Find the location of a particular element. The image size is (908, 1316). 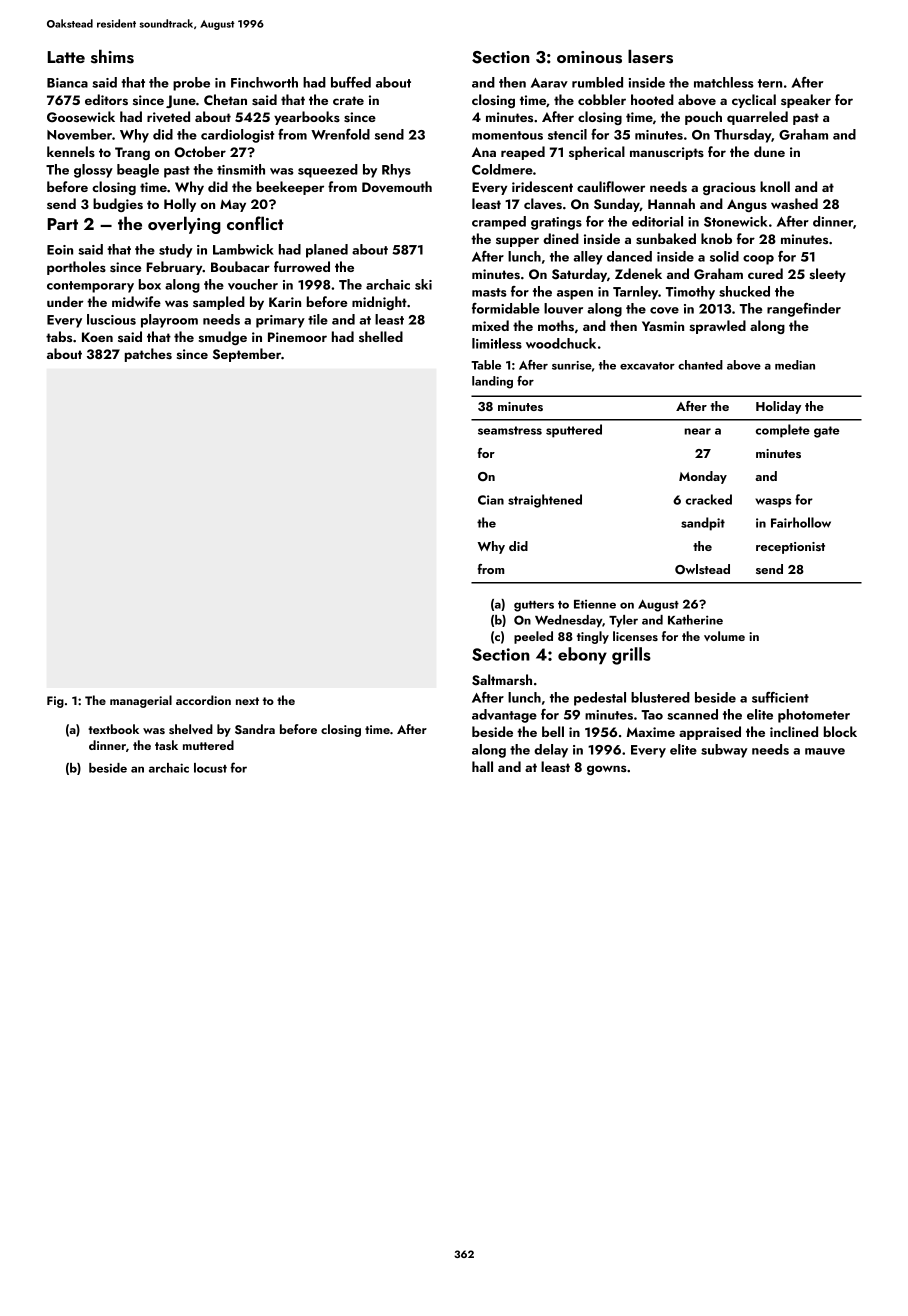

dune is located at coordinates (769, 151).
